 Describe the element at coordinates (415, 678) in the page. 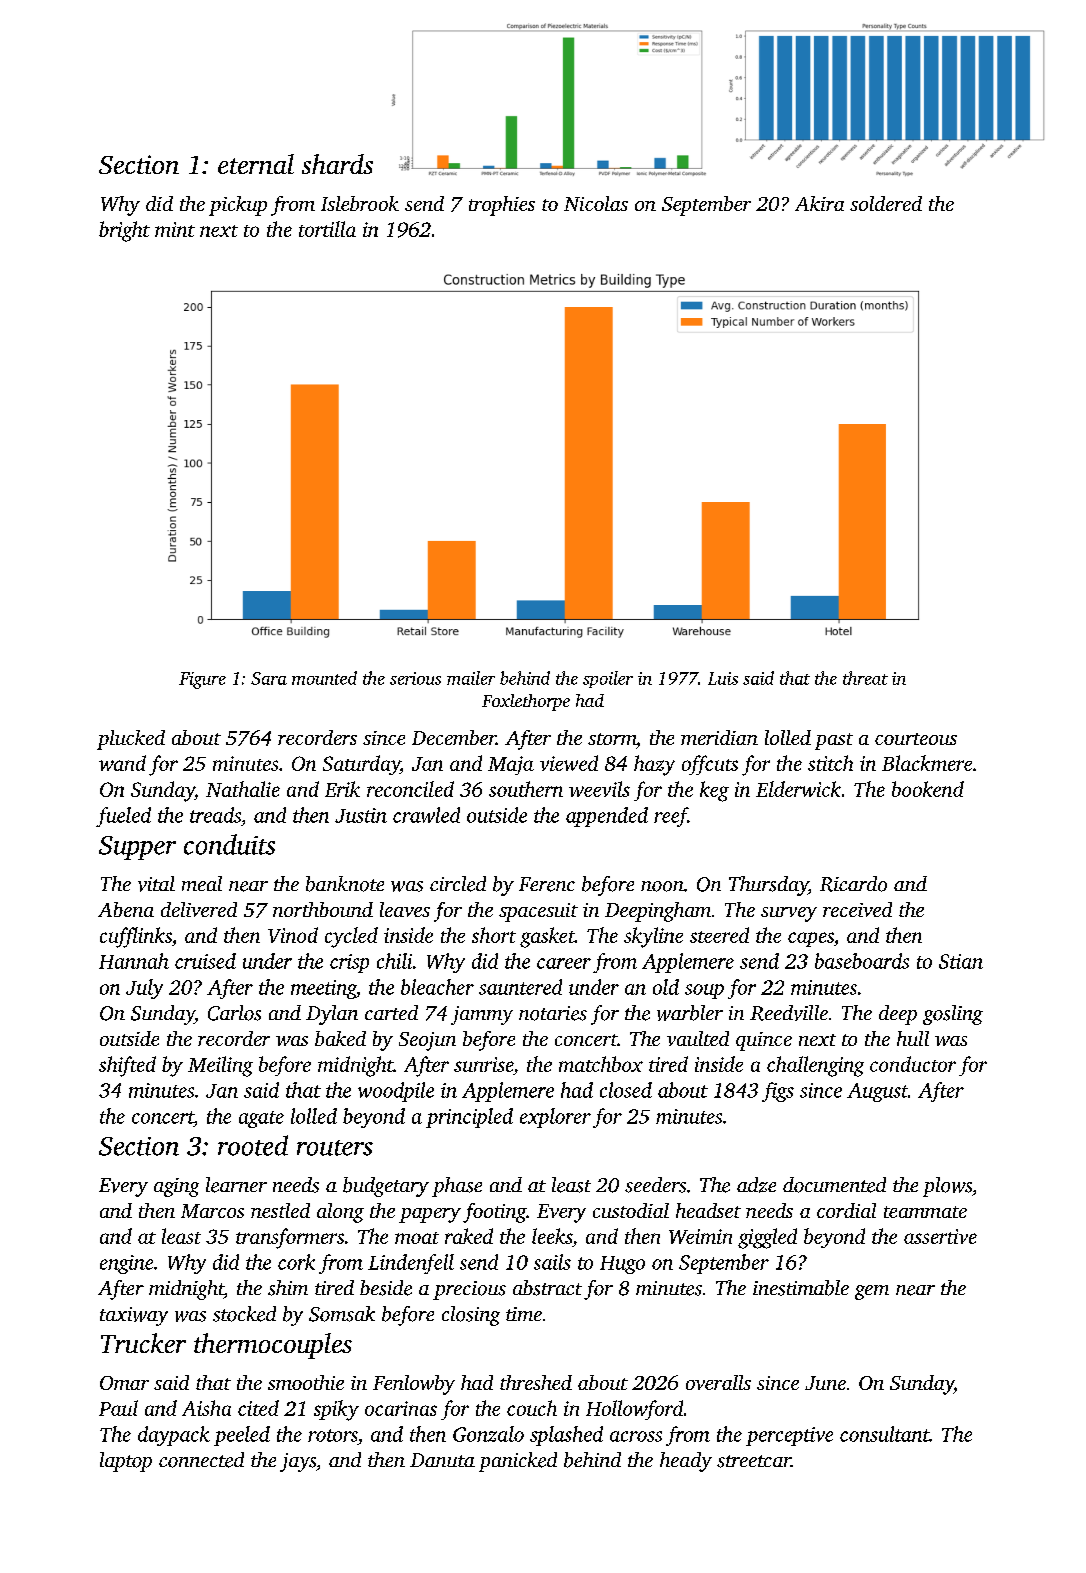

I see `serious` at that location.
